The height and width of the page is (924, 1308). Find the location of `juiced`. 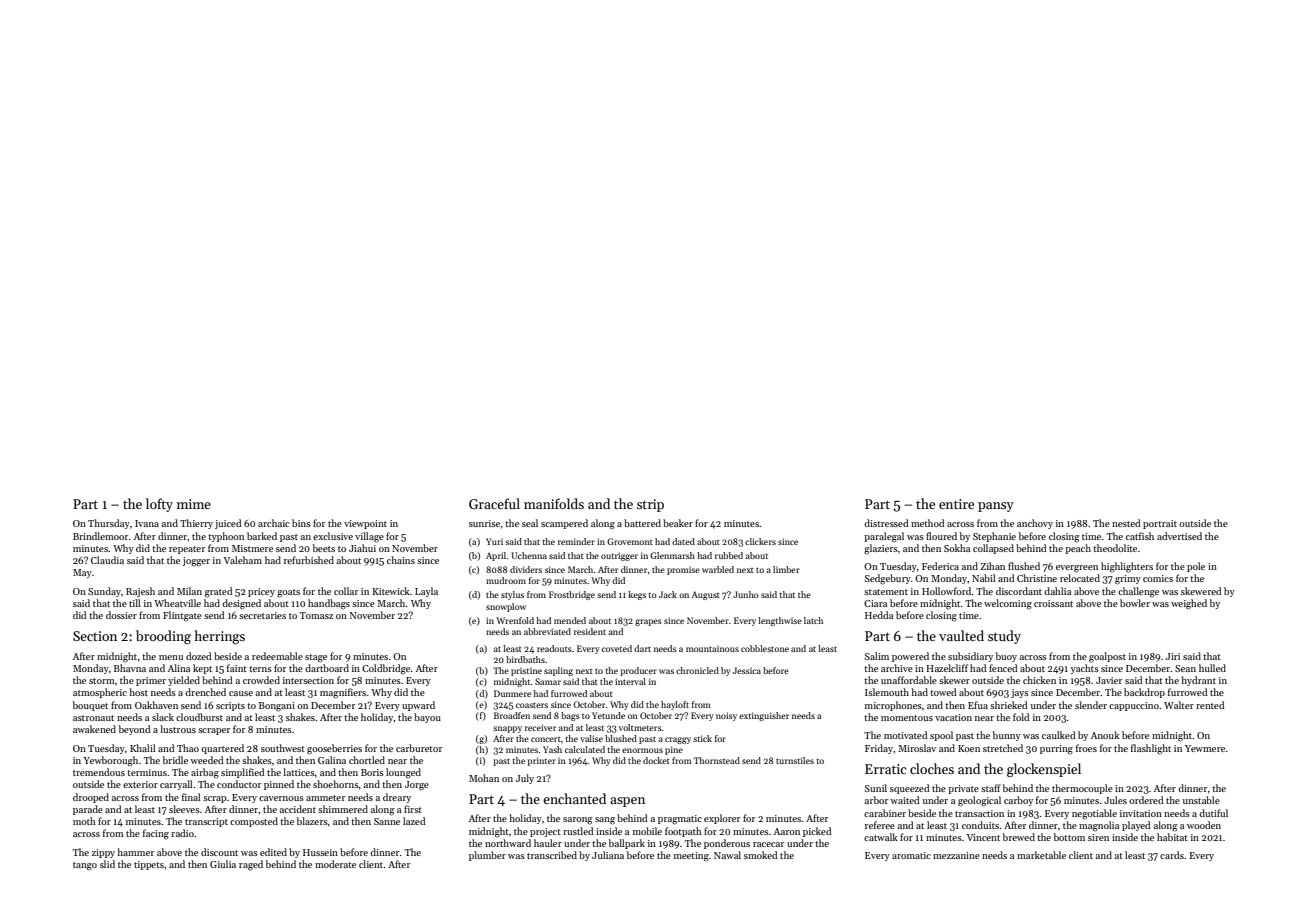

juiced is located at coordinates (228, 524).
